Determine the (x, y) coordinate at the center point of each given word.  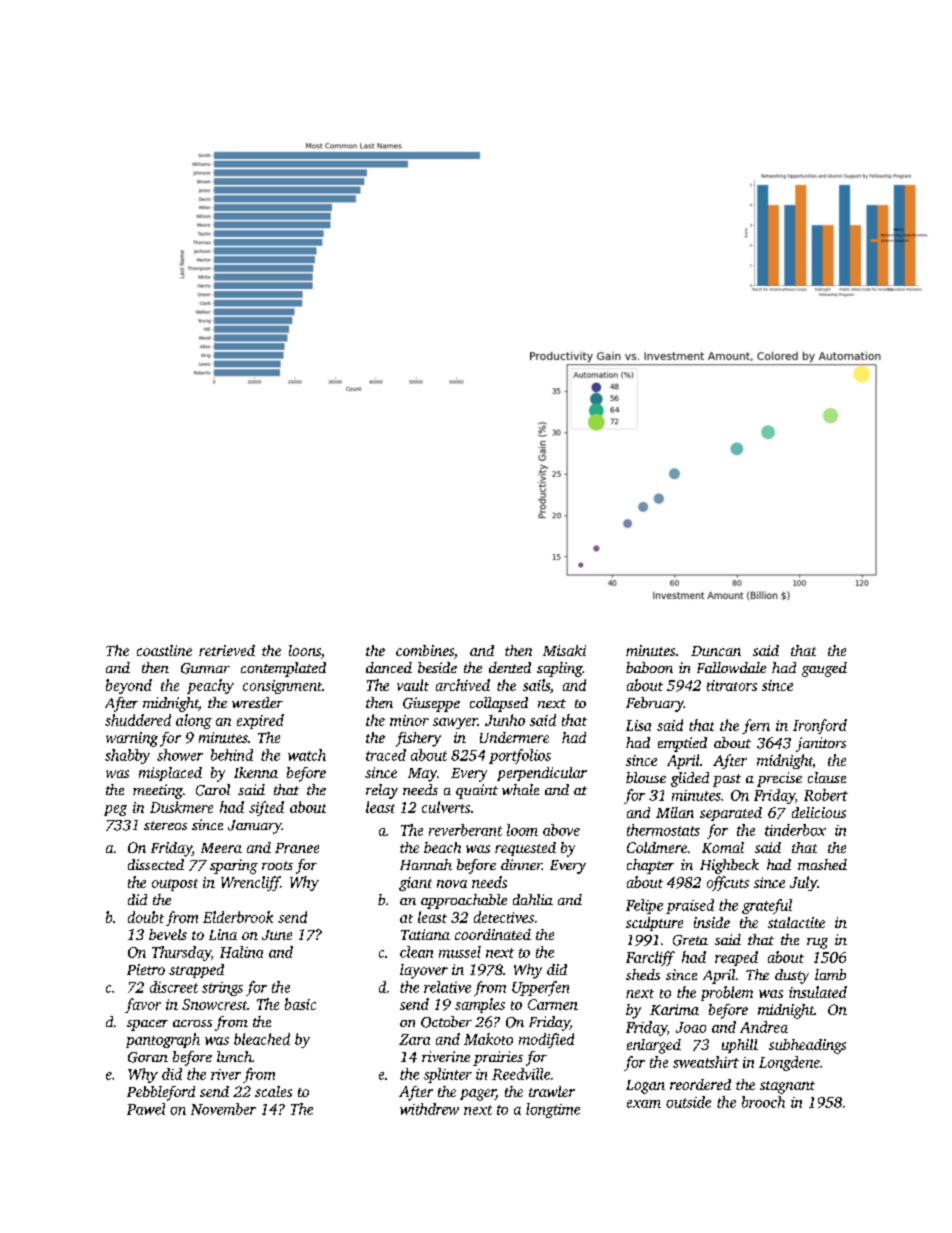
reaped (736, 958)
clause (827, 777)
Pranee (297, 848)
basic (300, 1004)
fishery (418, 739)
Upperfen (540, 988)
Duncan (716, 651)
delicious (819, 812)
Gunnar (205, 668)
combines (425, 650)
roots (277, 865)
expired (260, 721)
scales (273, 1091)
